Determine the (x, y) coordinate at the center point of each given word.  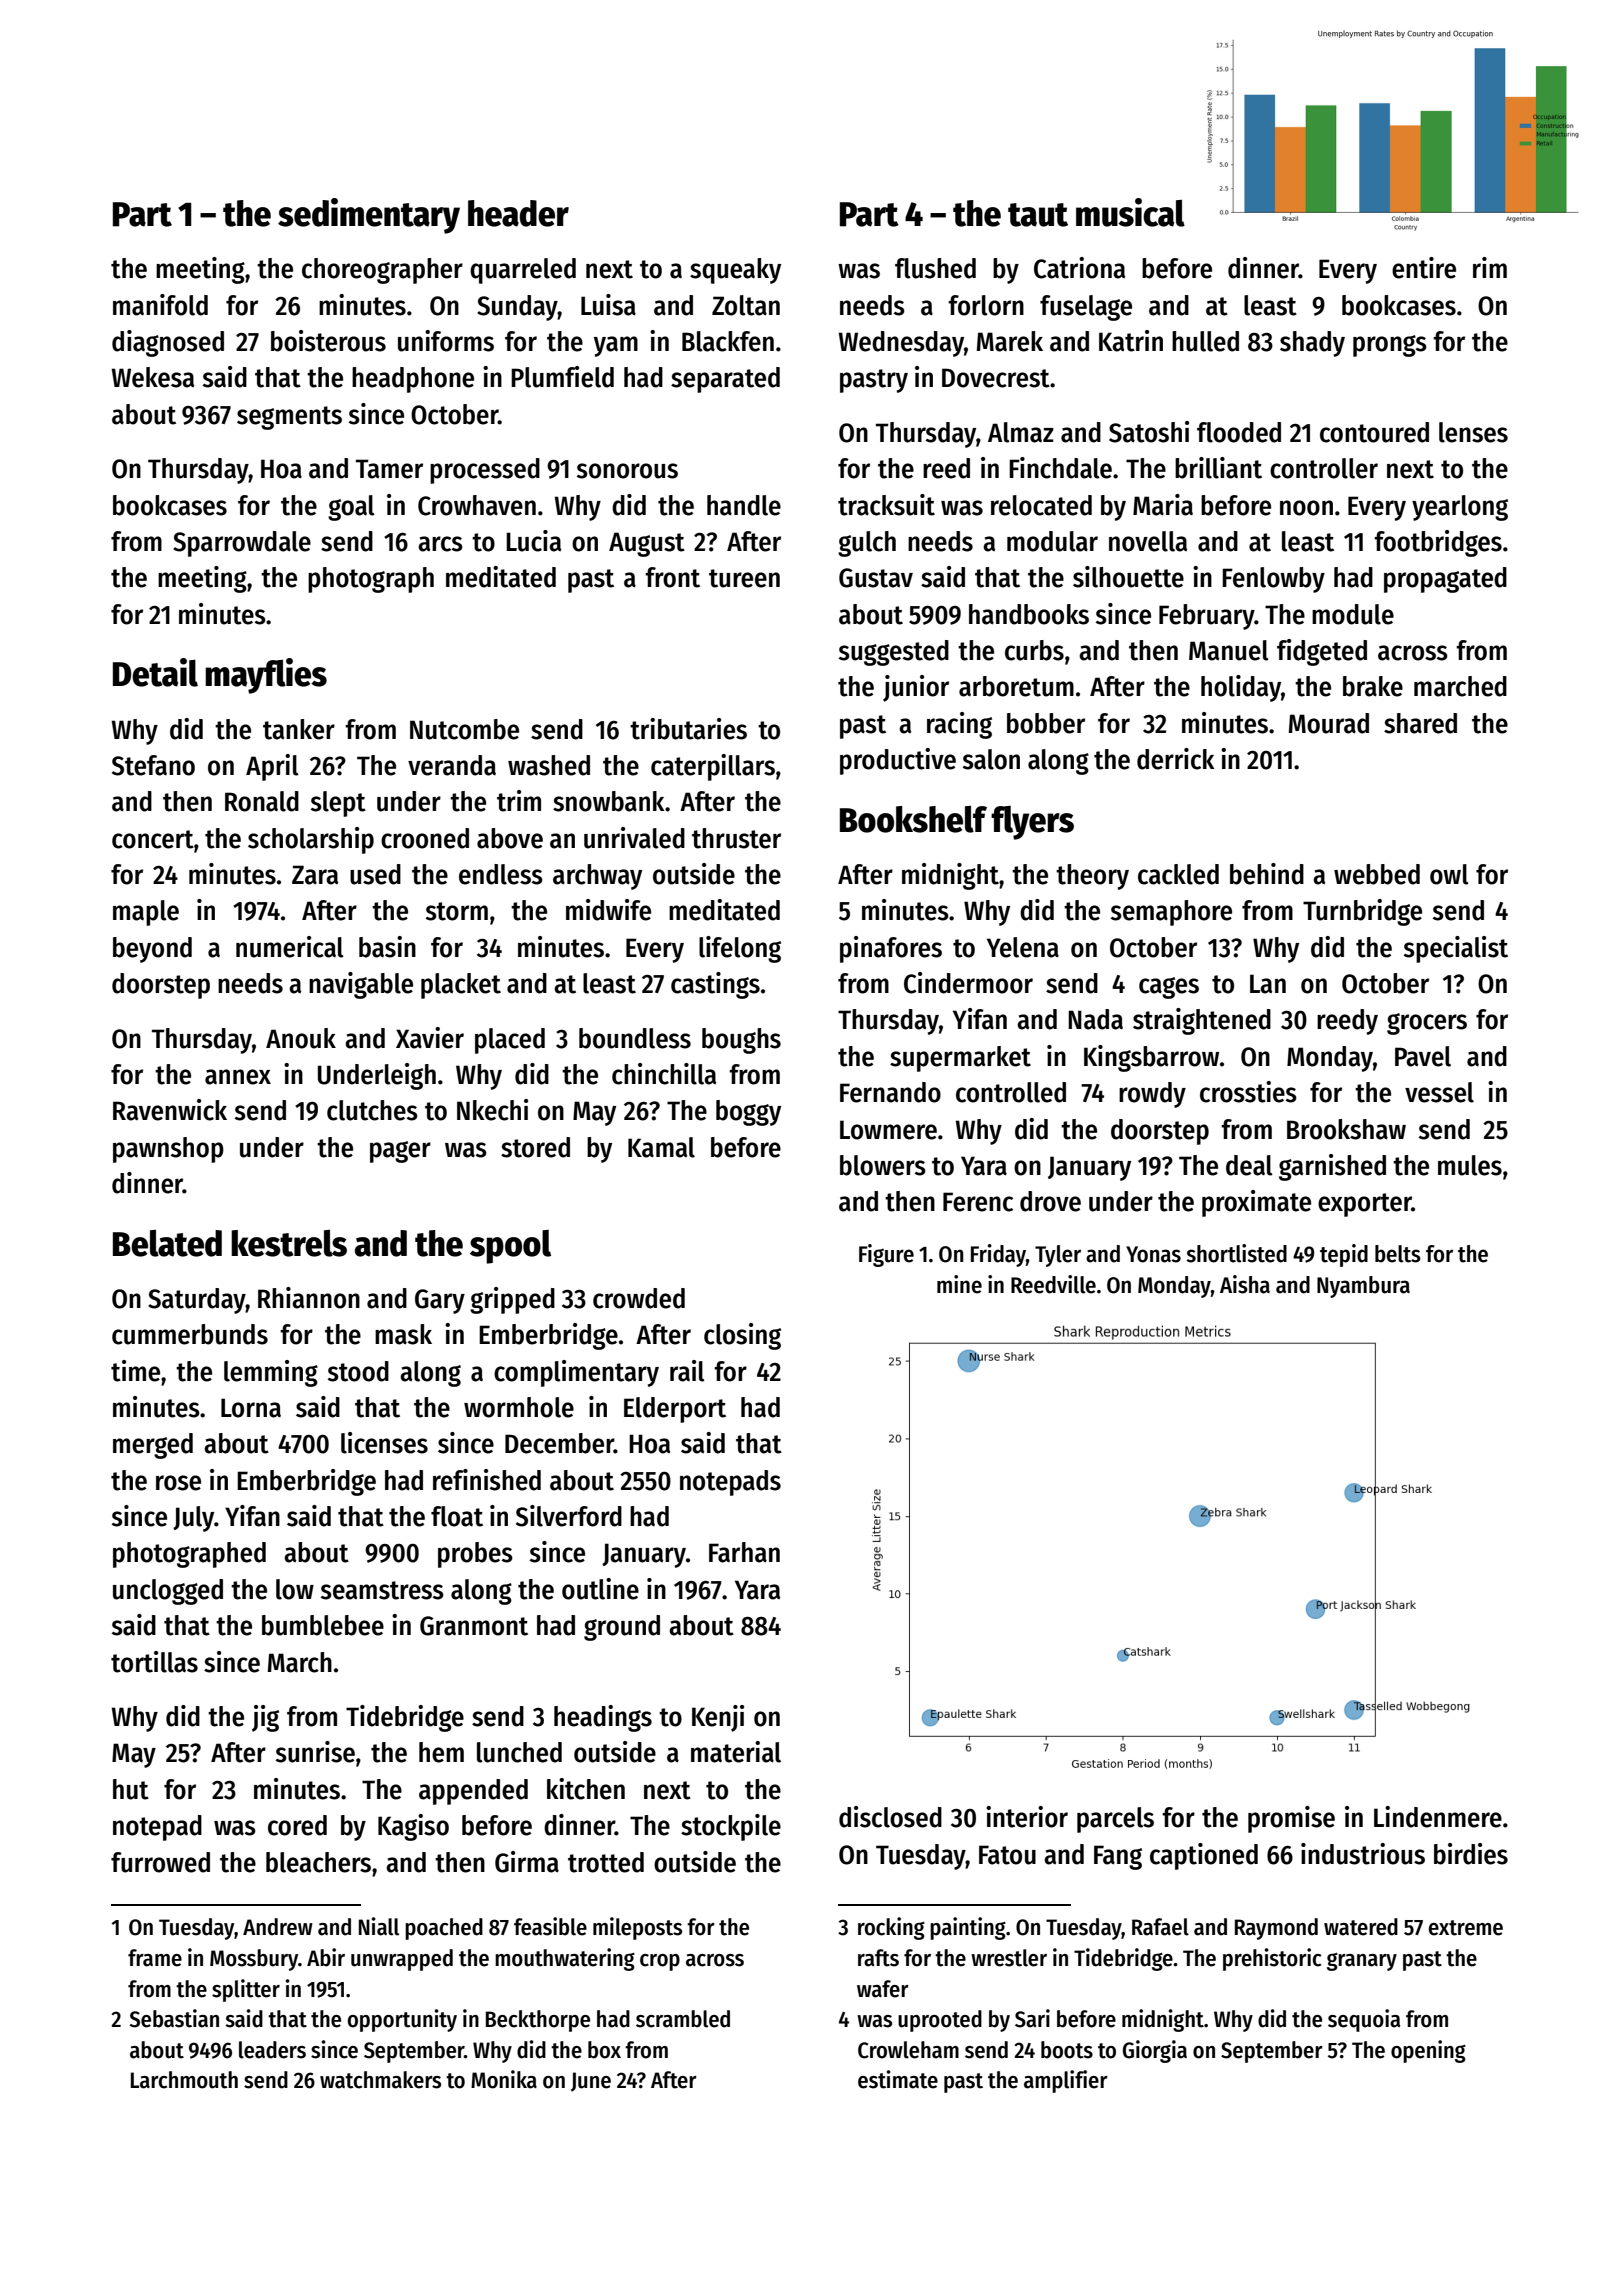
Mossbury (254, 1960)
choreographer (382, 271)
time (135, 1371)
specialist (1456, 949)
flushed (935, 268)
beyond (152, 950)
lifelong (740, 949)
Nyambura (1363, 1287)
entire (1424, 268)
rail (687, 1371)
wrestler (1009, 1958)
